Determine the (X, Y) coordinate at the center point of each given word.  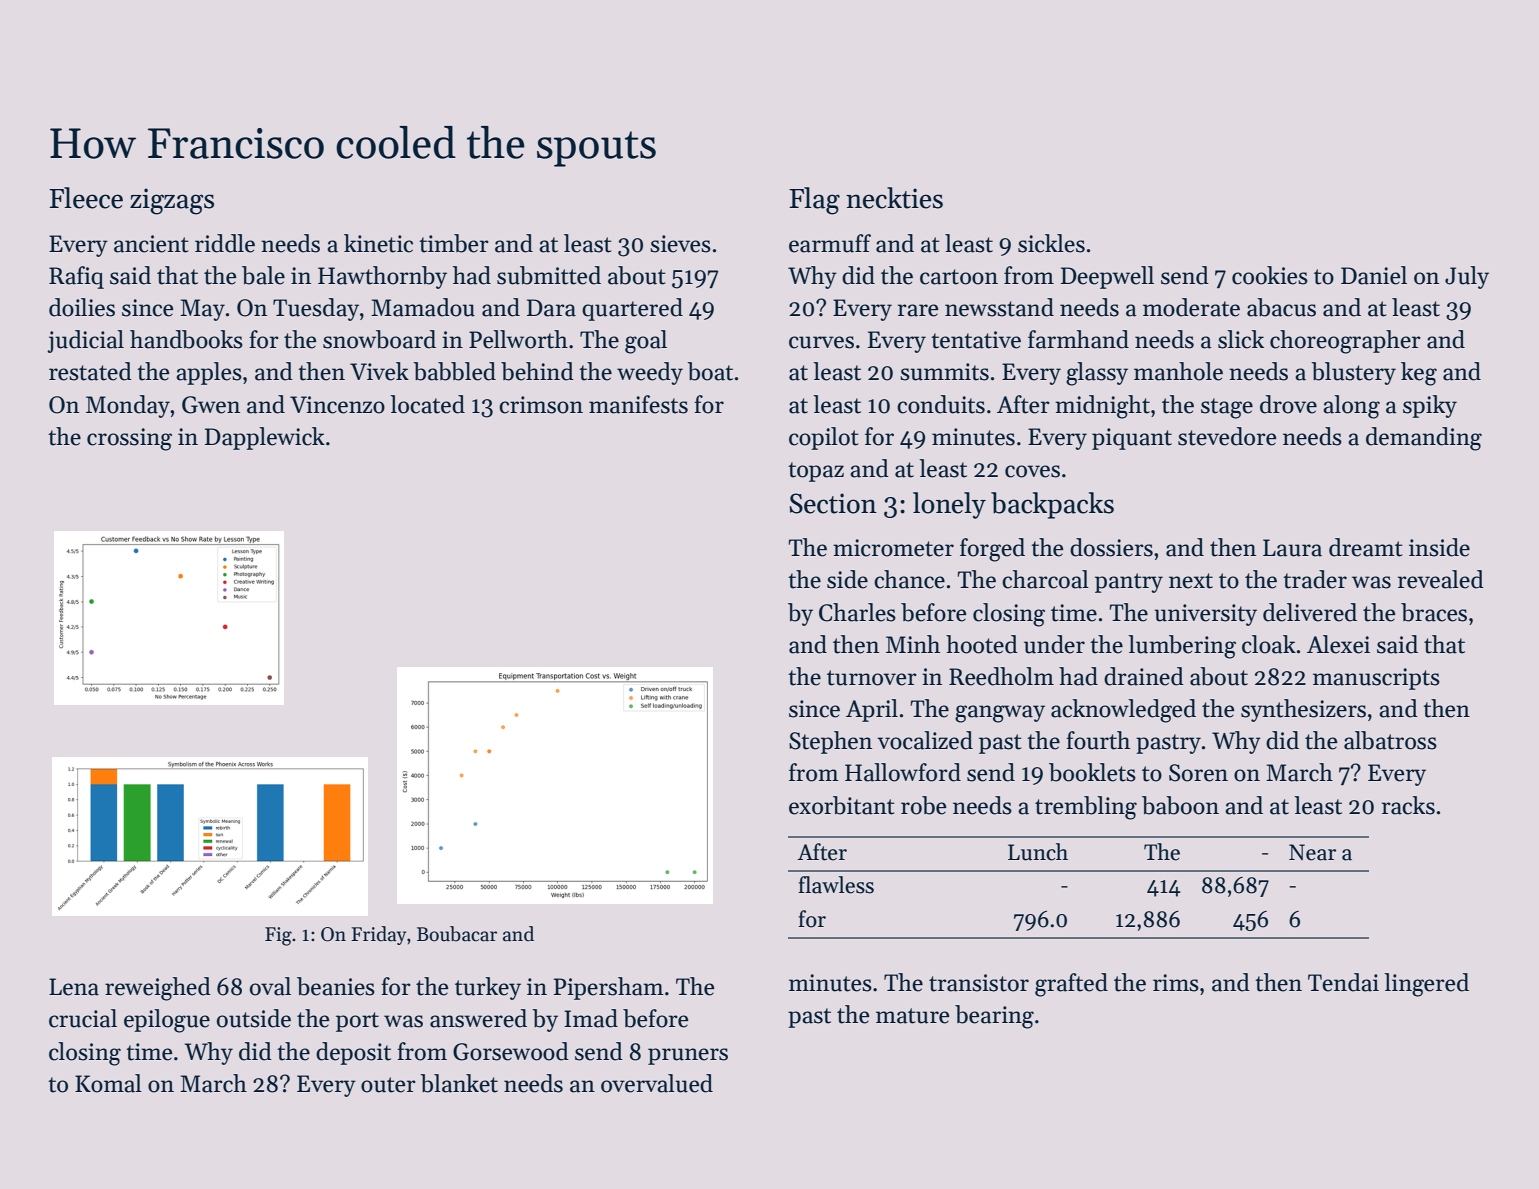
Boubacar (457, 934)
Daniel (1374, 275)
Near (1312, 852)
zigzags (172, 201)
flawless (836, 885)
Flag (814, 201)
